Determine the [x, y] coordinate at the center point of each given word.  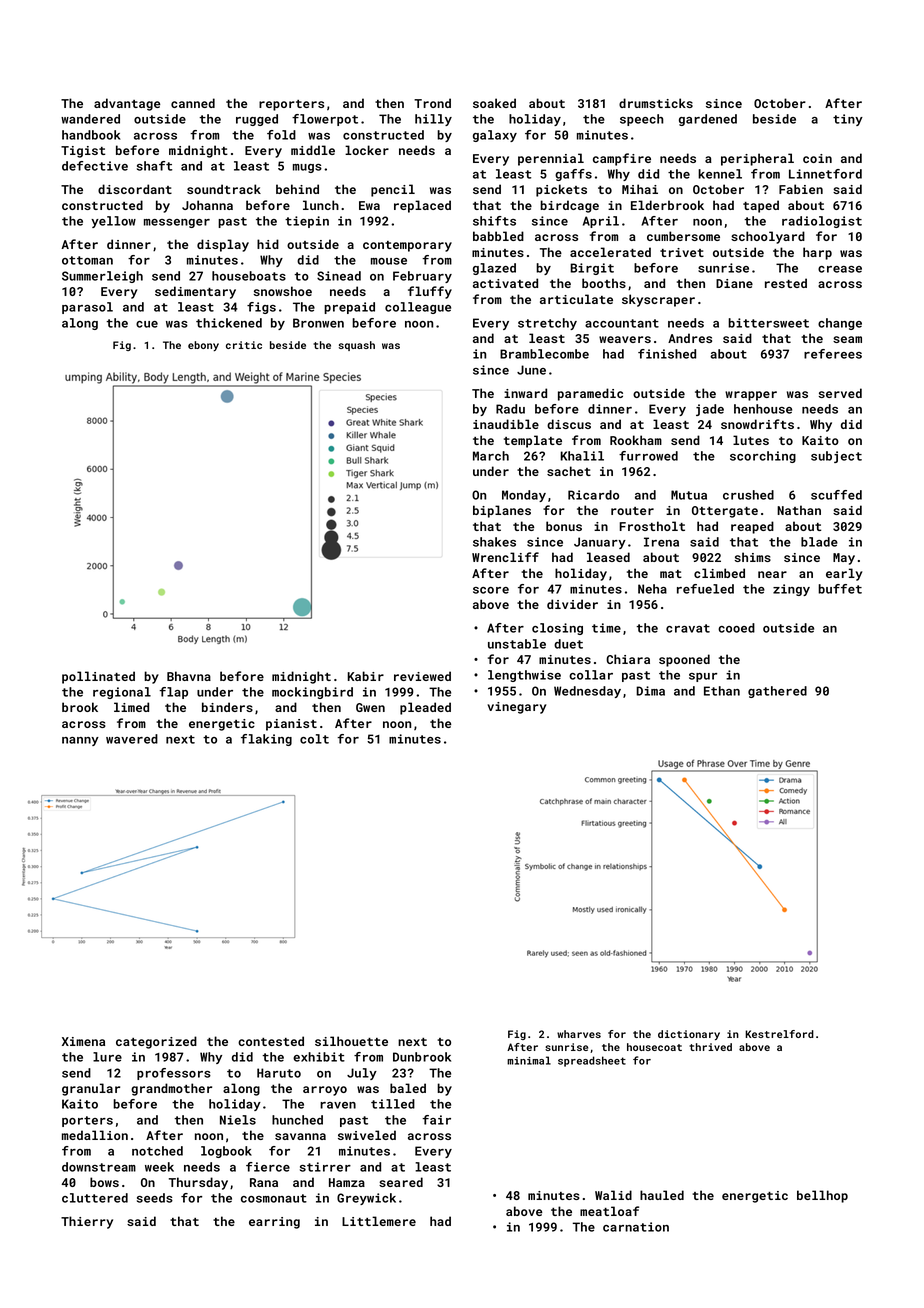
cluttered [95, 1198]
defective [95, 166]
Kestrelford [779, 1034]
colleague [418, 308]
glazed [494, 269]
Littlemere [379, 1221]
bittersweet [768, 323]
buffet [840, 589]
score [491, 590]
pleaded [425, 708]
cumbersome [683, 236]
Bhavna [189, 676]
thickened [229, 323]
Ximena [83, 1041]
